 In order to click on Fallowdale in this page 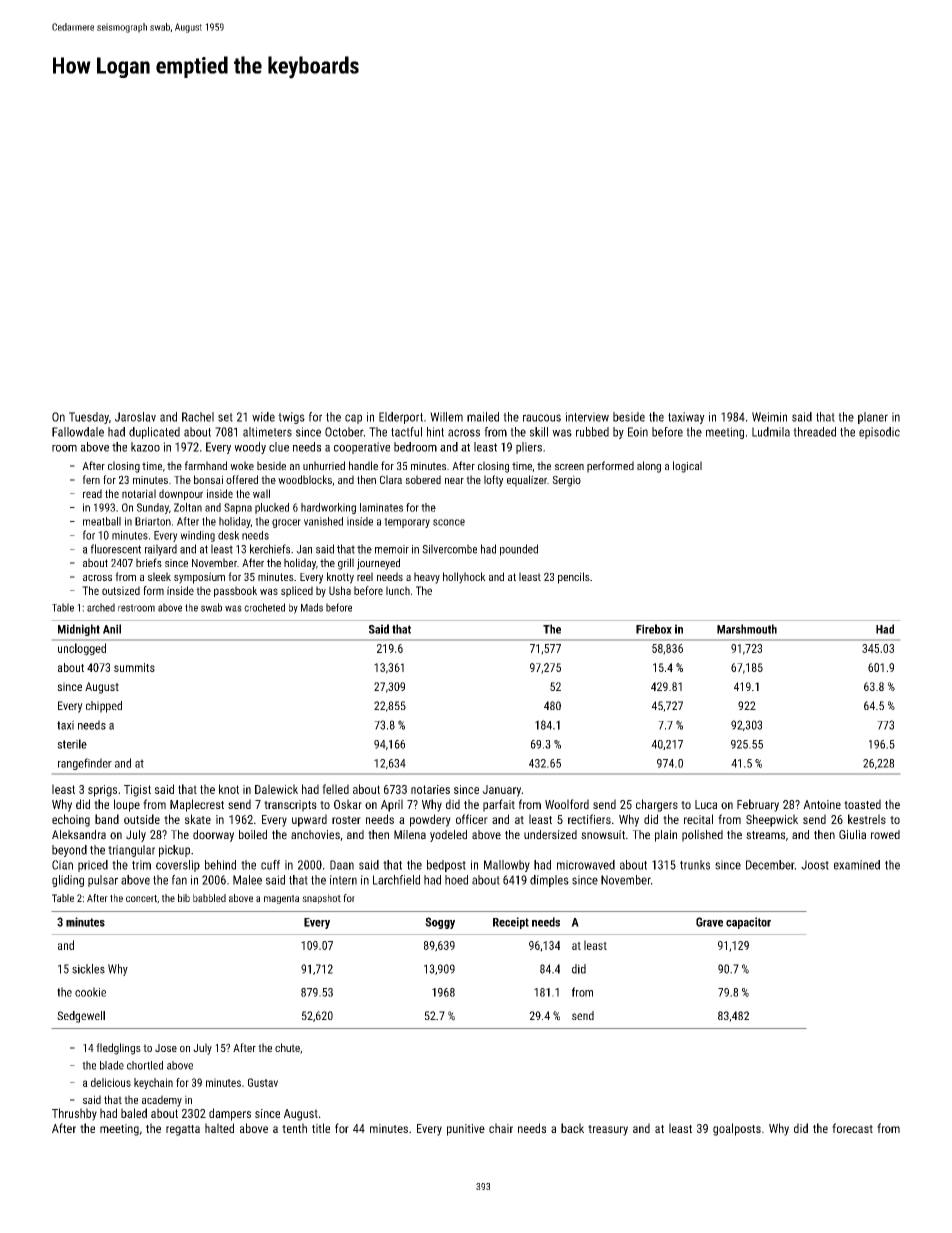, I will do `click(78, 432)`.
